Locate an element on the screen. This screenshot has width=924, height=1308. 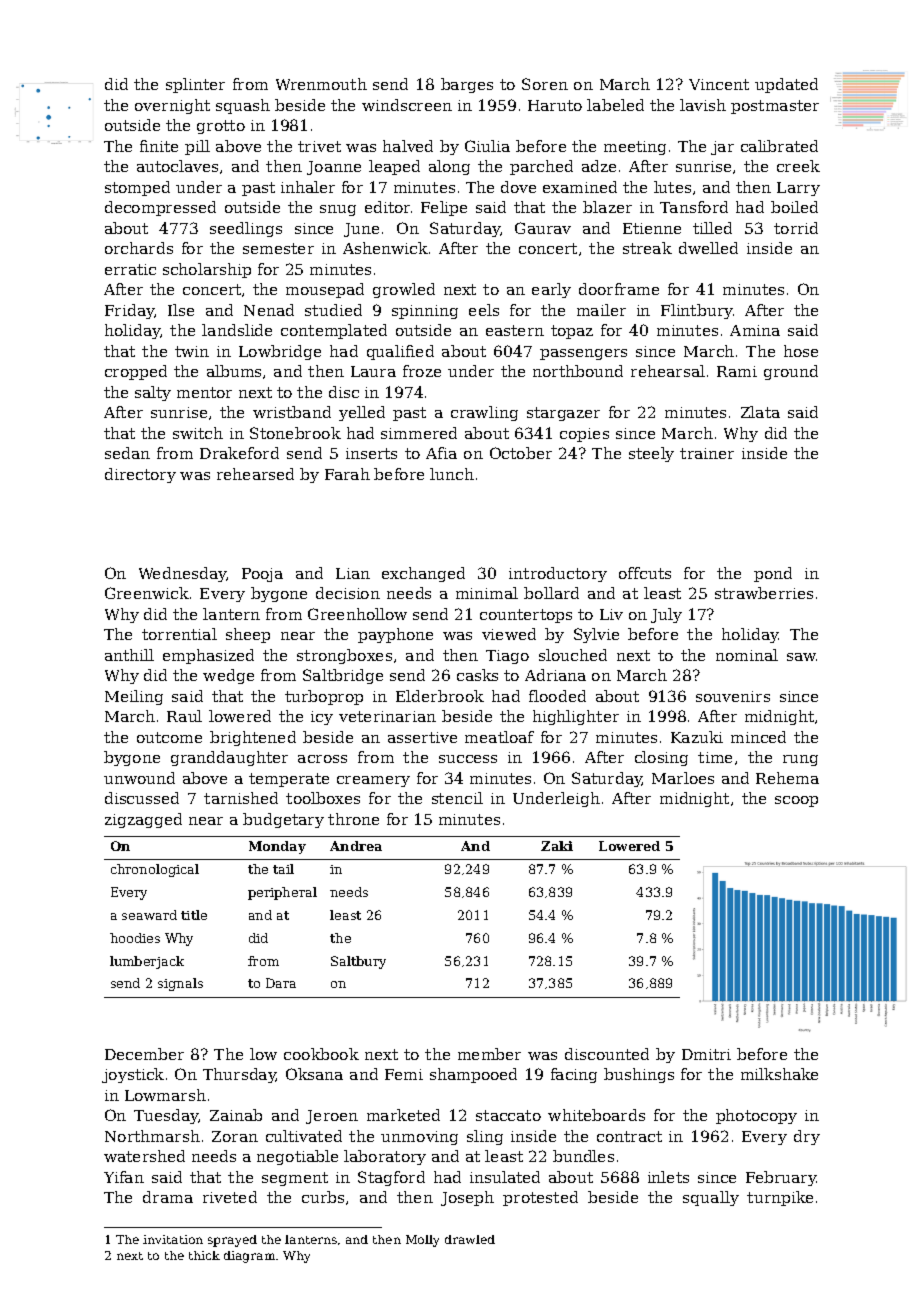
Zaki is located at coordinates (557, 846).
